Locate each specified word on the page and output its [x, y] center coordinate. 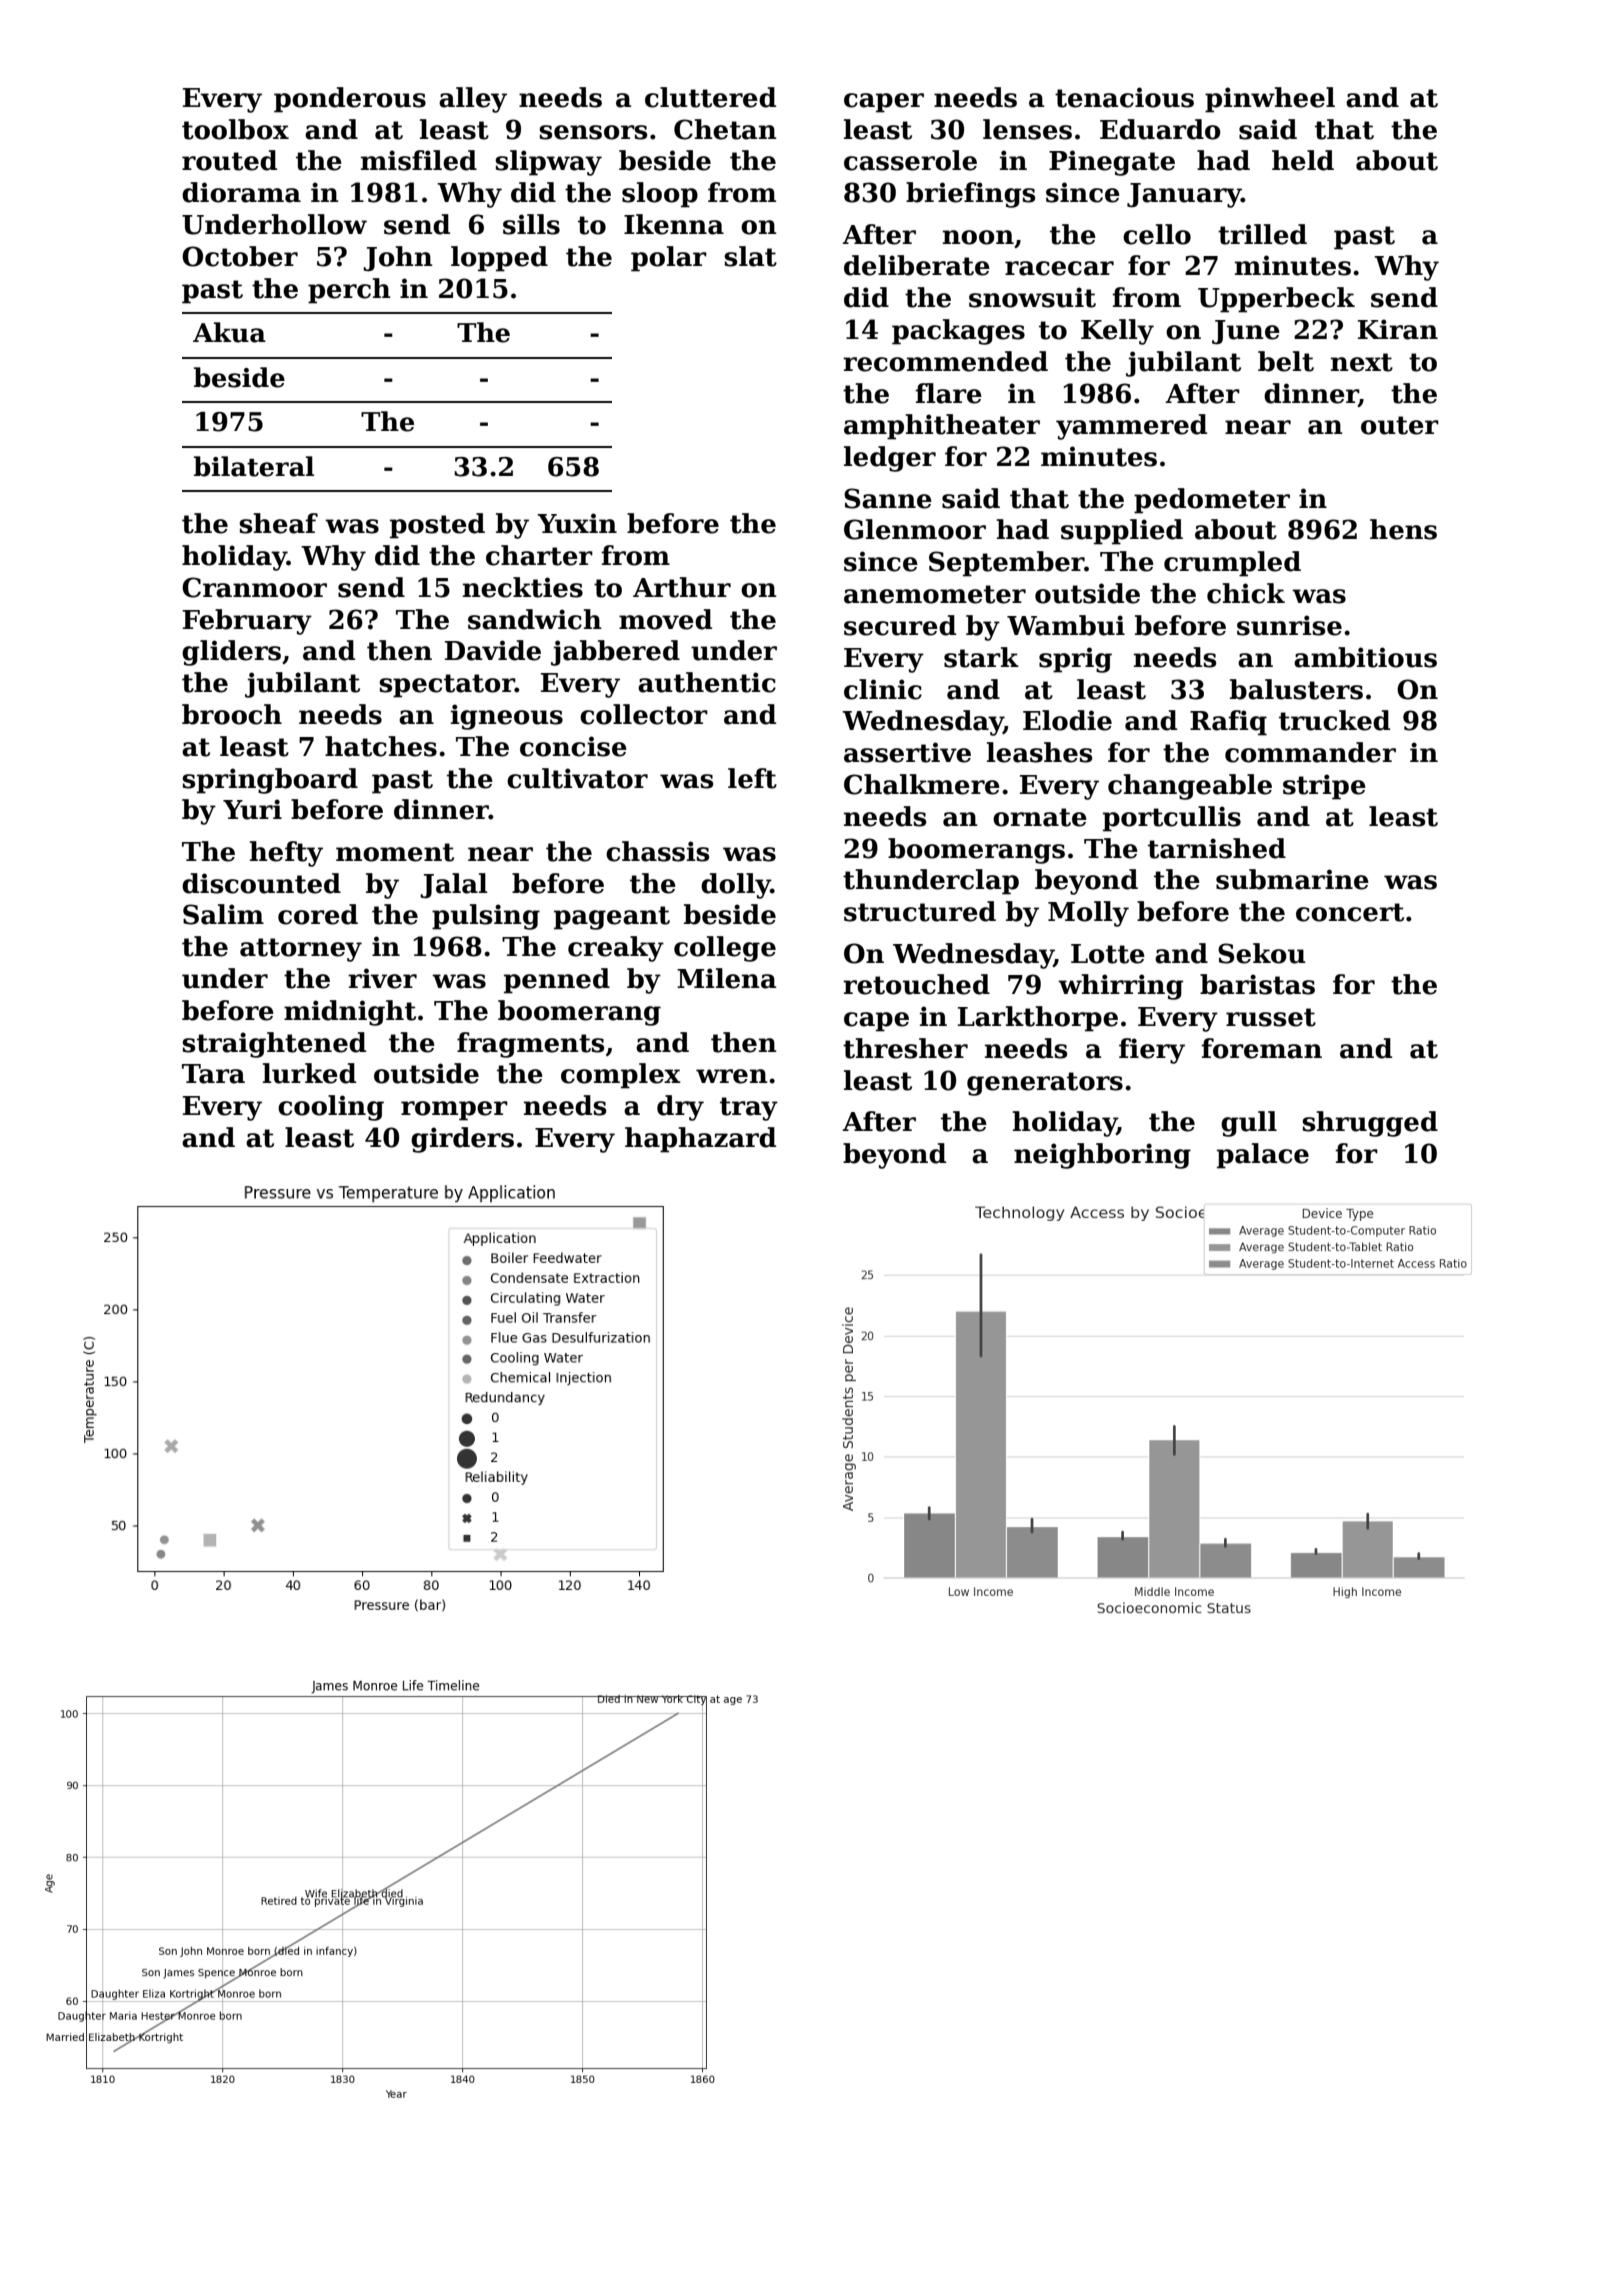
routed [229, 160]
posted [437, 526]
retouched [916, 984]
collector [644, 714]
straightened [274, 1045]
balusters [1296, 689]
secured [900, 625]
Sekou [1262, 953]
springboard [270, 781]
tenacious [1124, 97]
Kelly [1117, 332]
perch [349, 291]
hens [1403, 529]
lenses [1027, 129]
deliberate [917, 265]
